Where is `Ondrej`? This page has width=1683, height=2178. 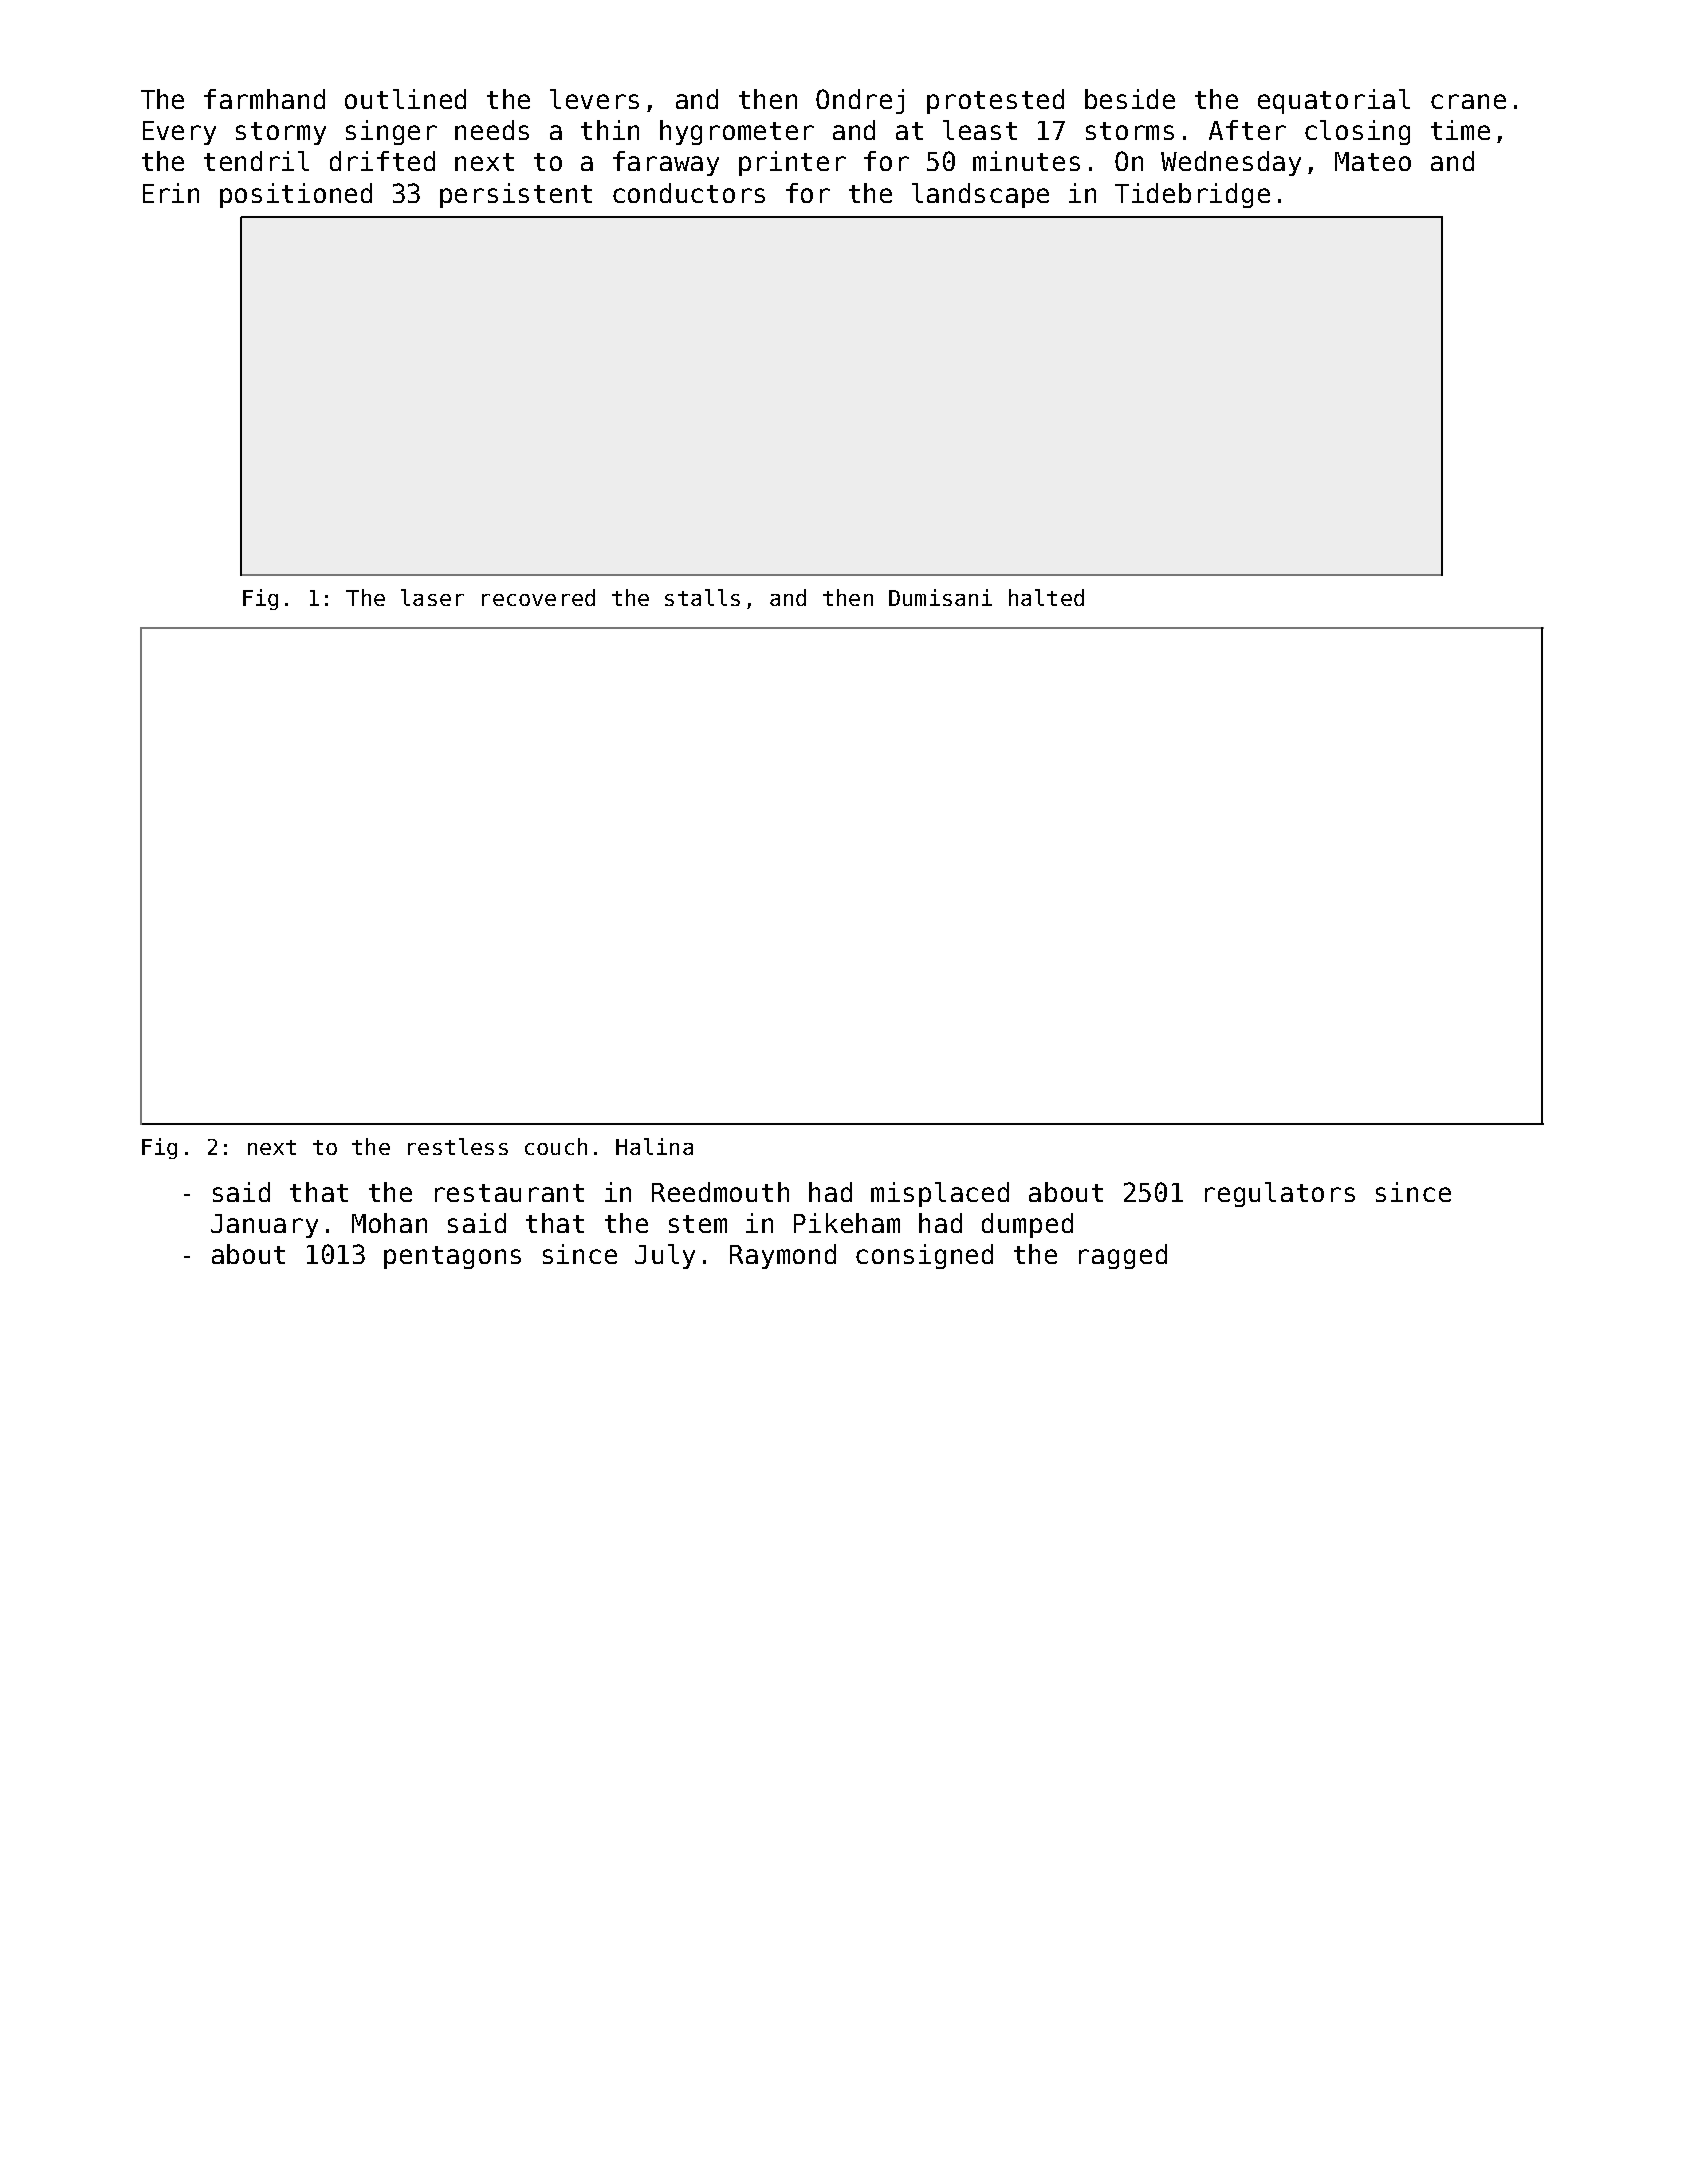
Ondrej is located at coordinates (860, 101).
